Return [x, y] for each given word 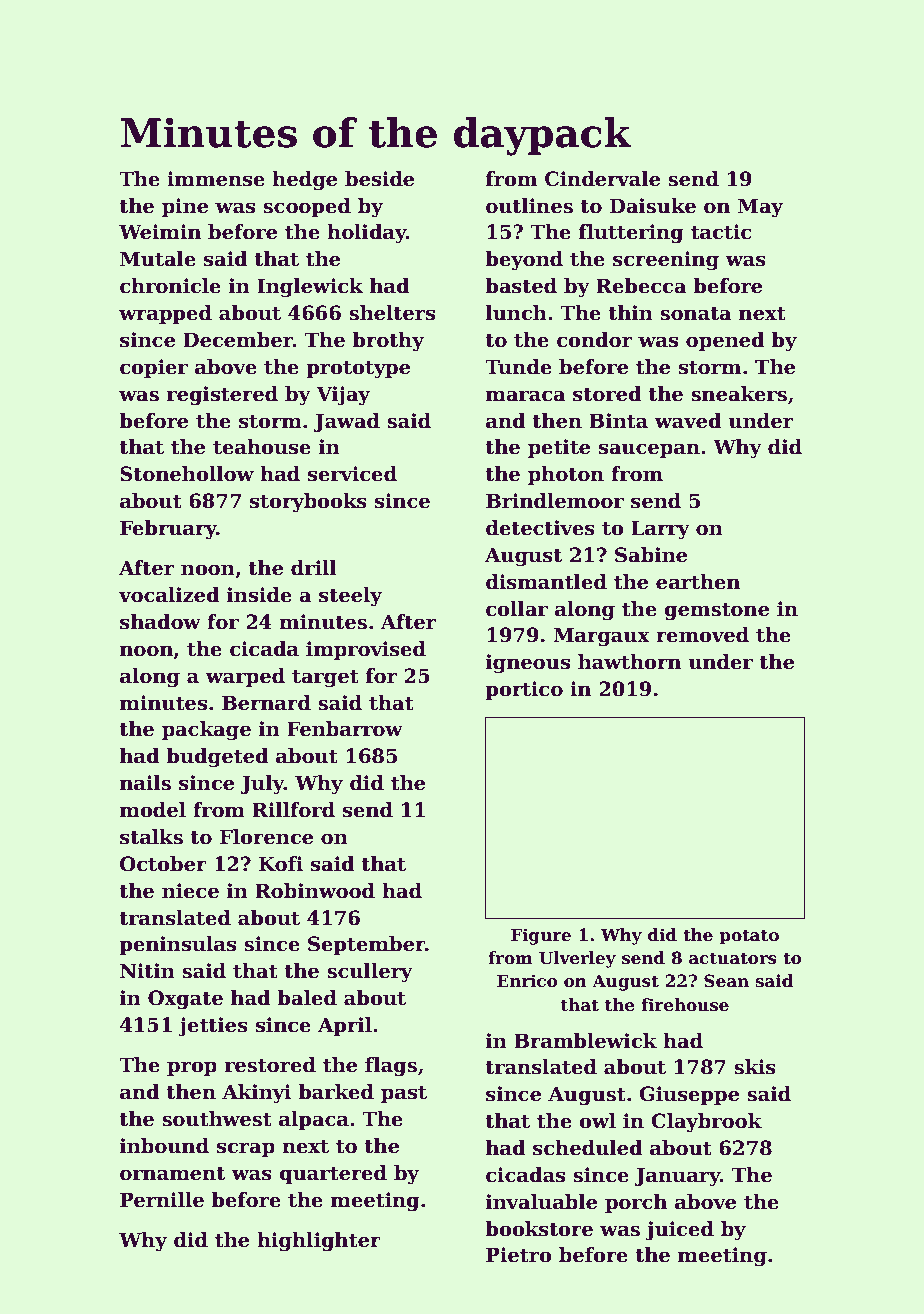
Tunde [518, 367]
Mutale [158, 259]
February [168, 530]
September [366, 945]
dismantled [546, 582]
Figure [541, 936]
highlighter [319, 1242]
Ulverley [577, 959]
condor [594, 340]
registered [222, 396]
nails [145, 783]
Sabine [651, 555]
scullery [370, 973]
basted [521, 286]
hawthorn [629, 662]
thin [630, 313]
